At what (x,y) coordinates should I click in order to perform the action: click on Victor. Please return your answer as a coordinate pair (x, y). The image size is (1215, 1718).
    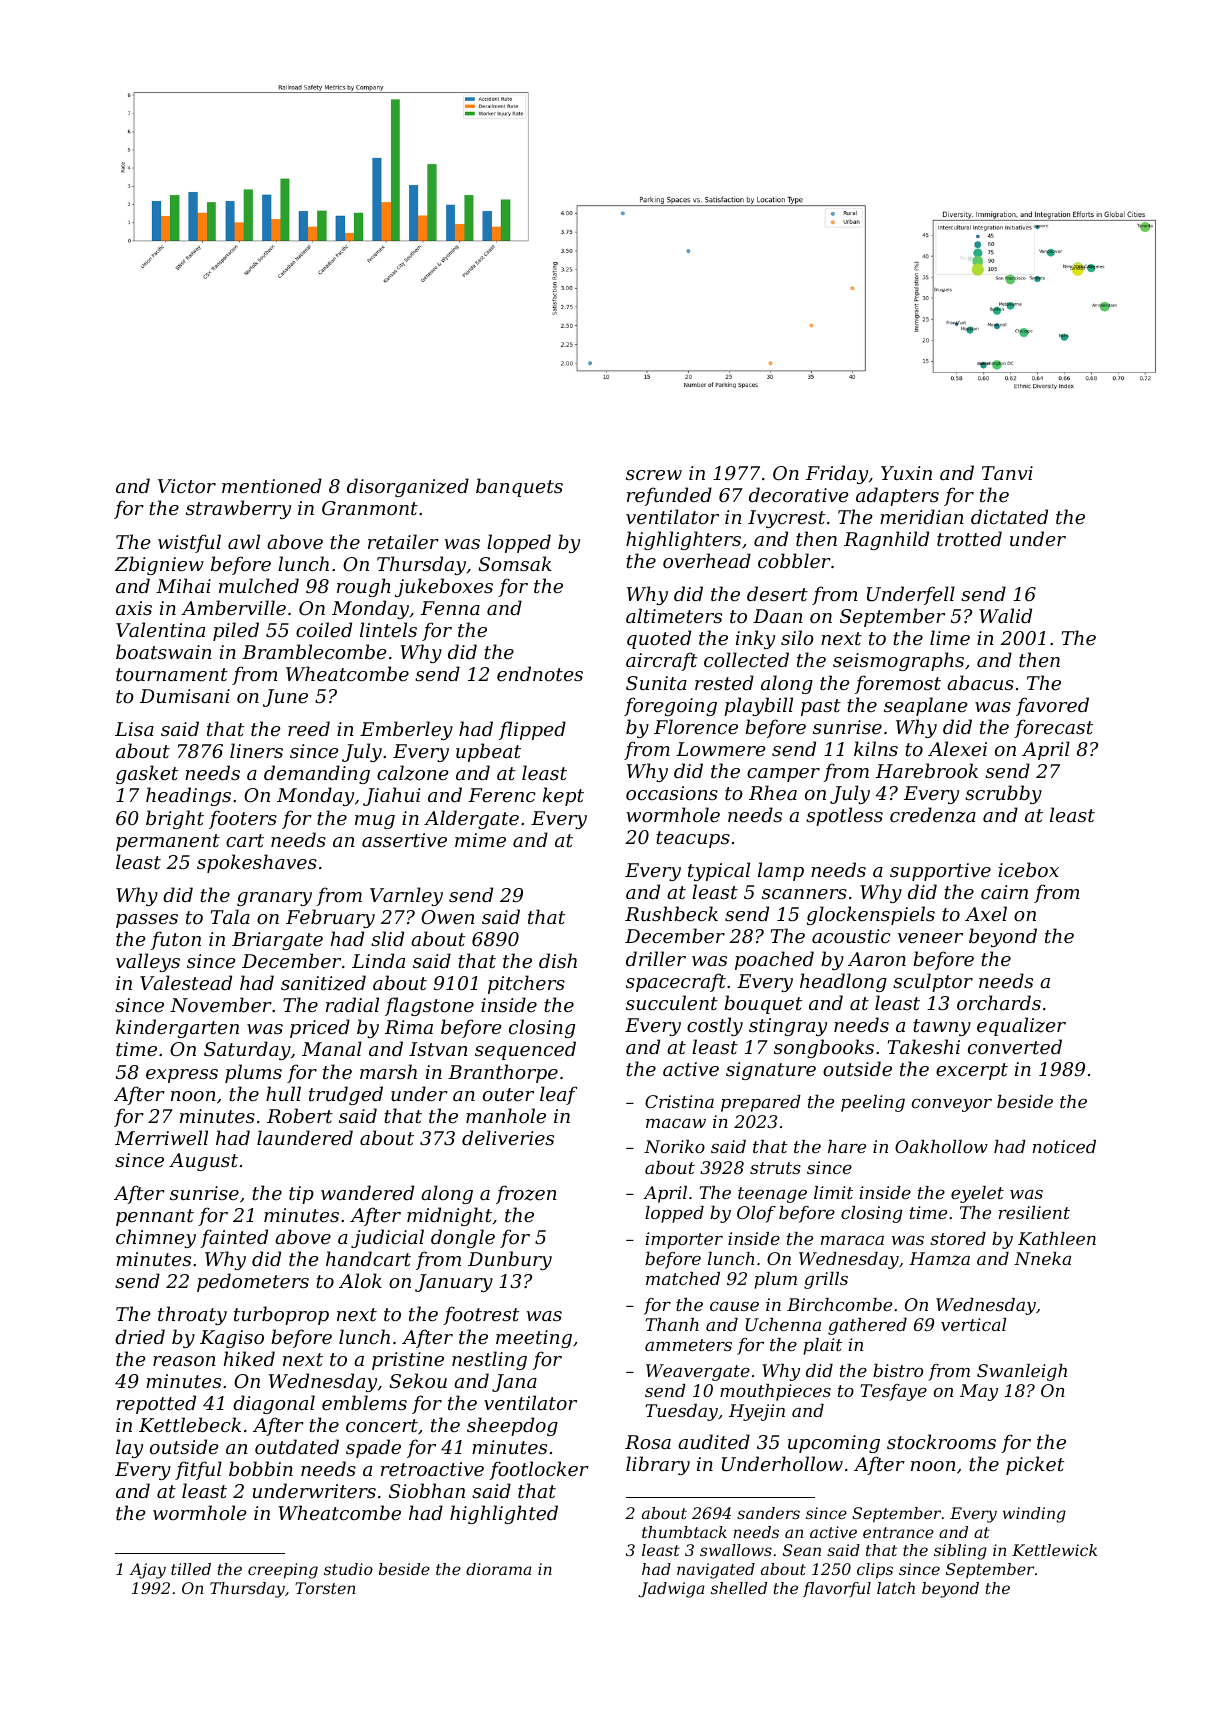
    Looking at the image, I should click on (187, 486).
